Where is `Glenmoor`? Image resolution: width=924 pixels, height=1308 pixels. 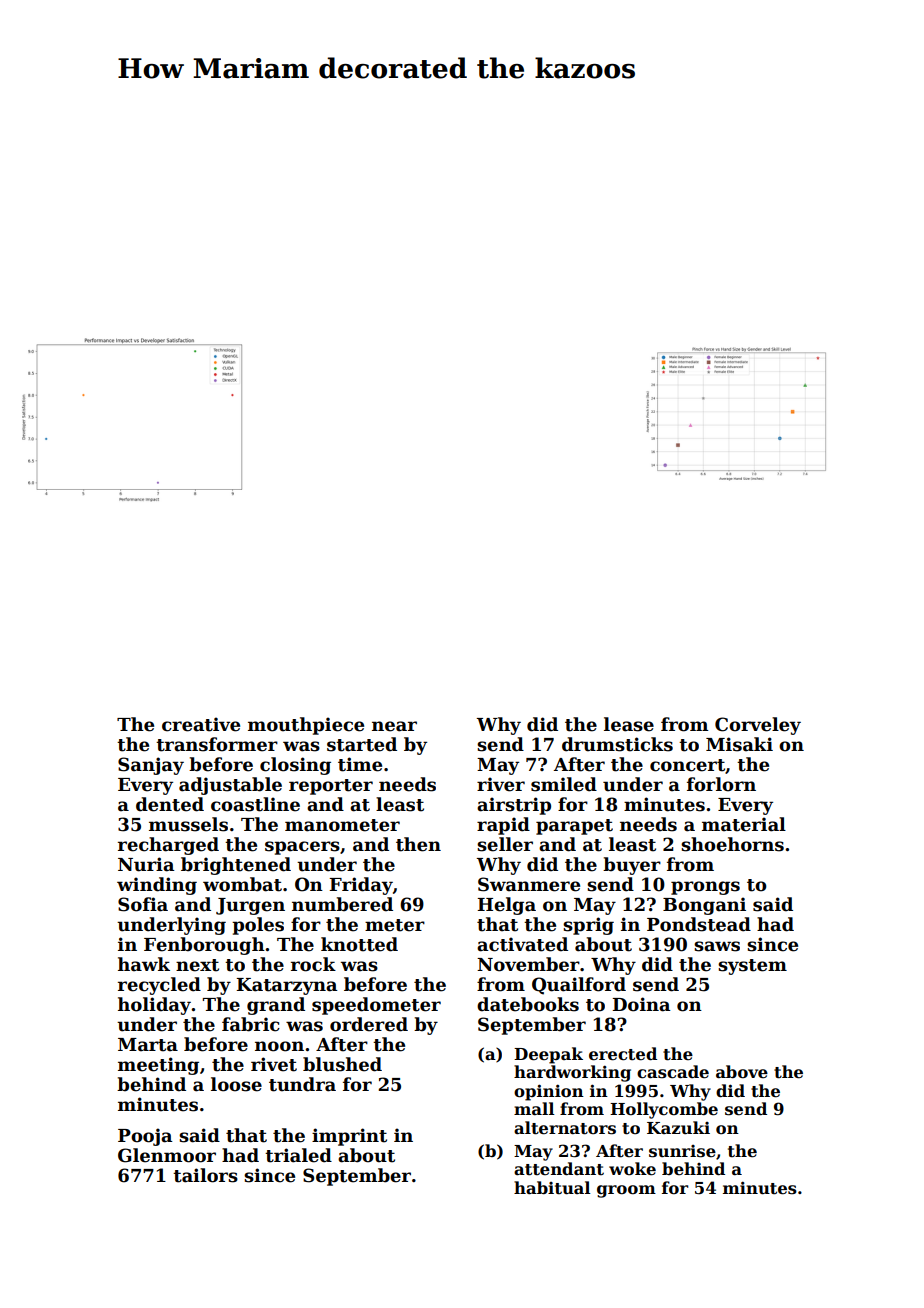
Glenmoor is located at coordinates (167, 1155).
